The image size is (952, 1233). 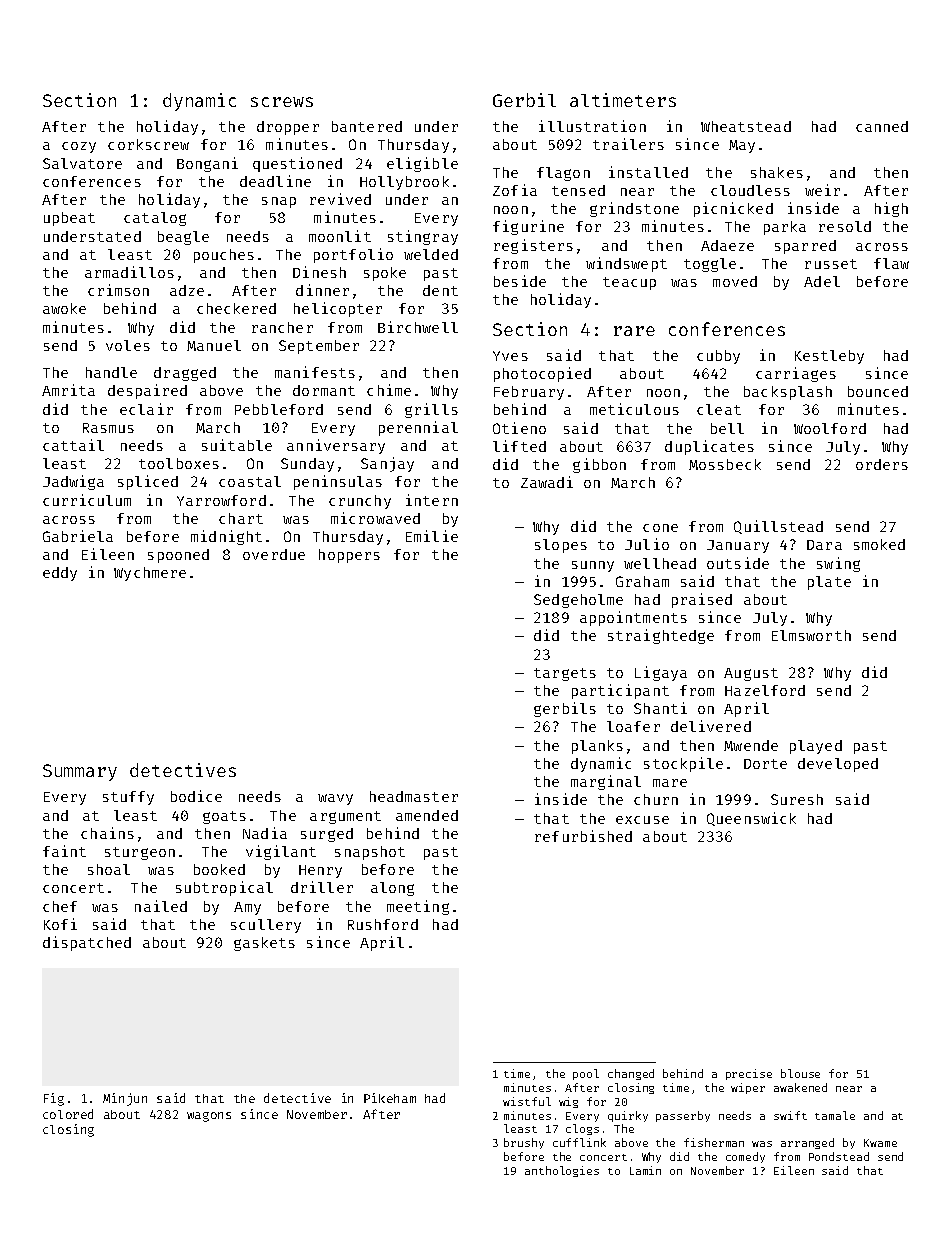 I want to click on Adel, so click(x=822, y=281).
